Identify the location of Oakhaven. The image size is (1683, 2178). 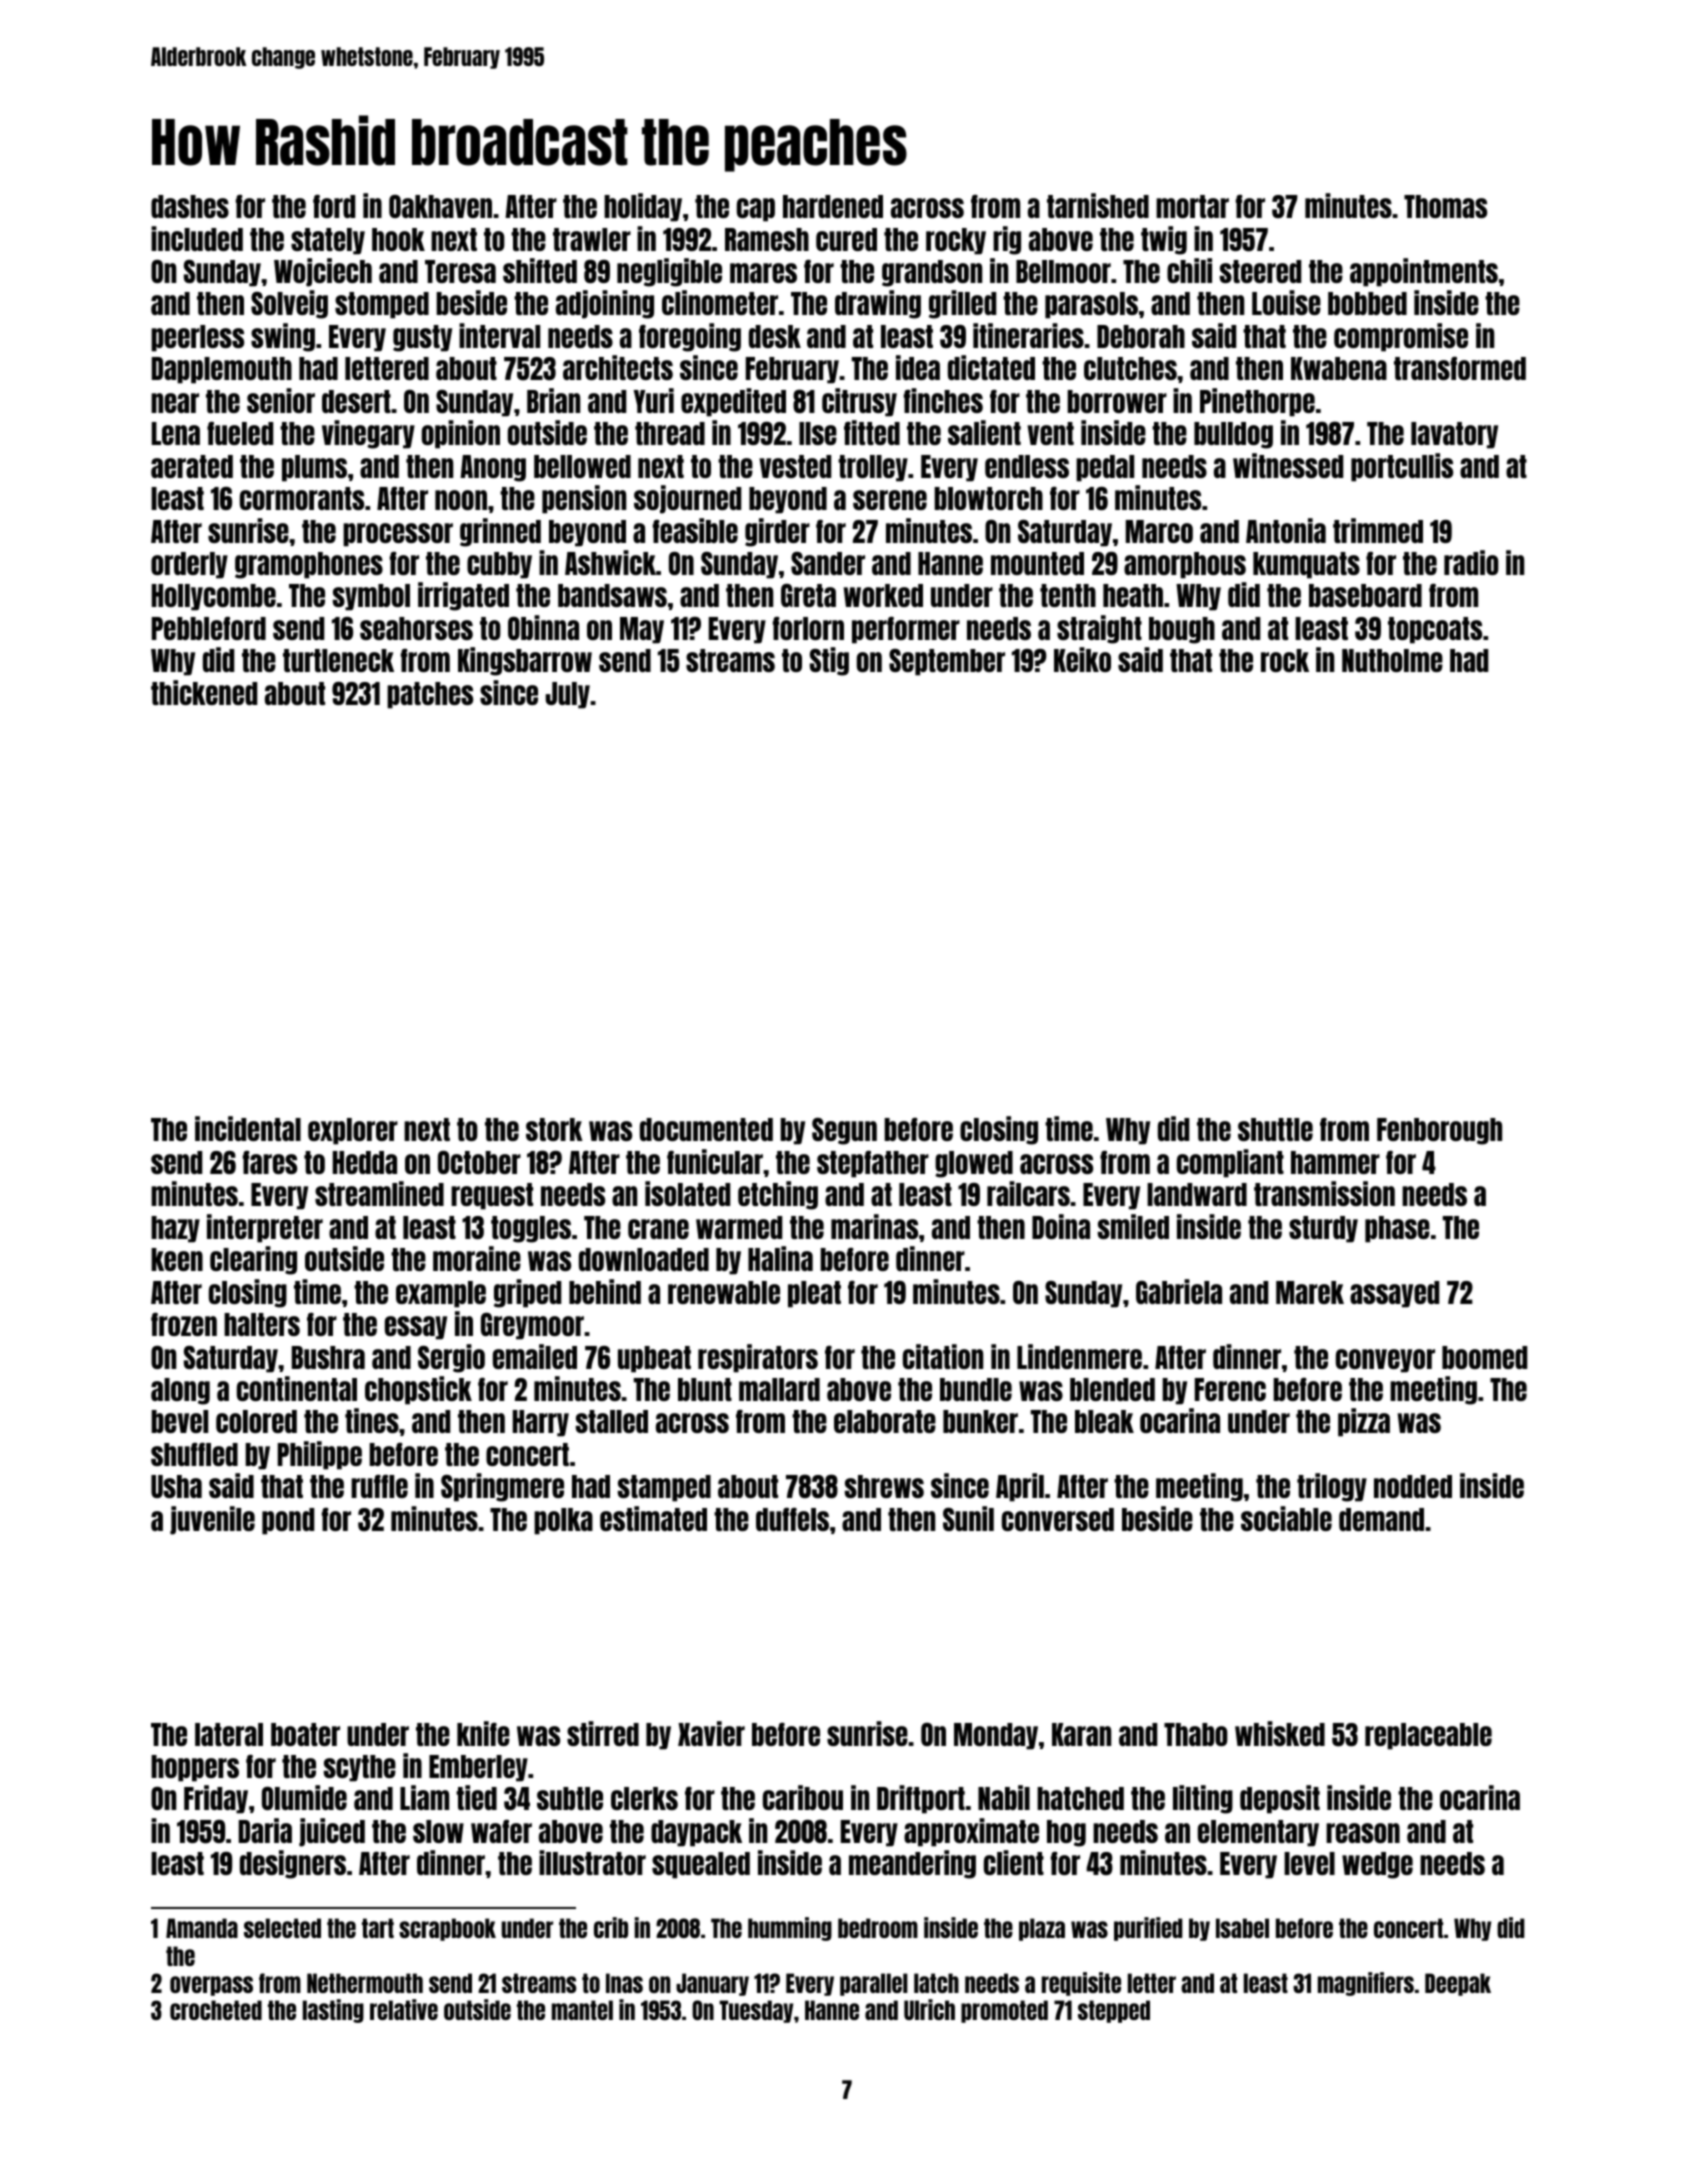
(440, 206).
